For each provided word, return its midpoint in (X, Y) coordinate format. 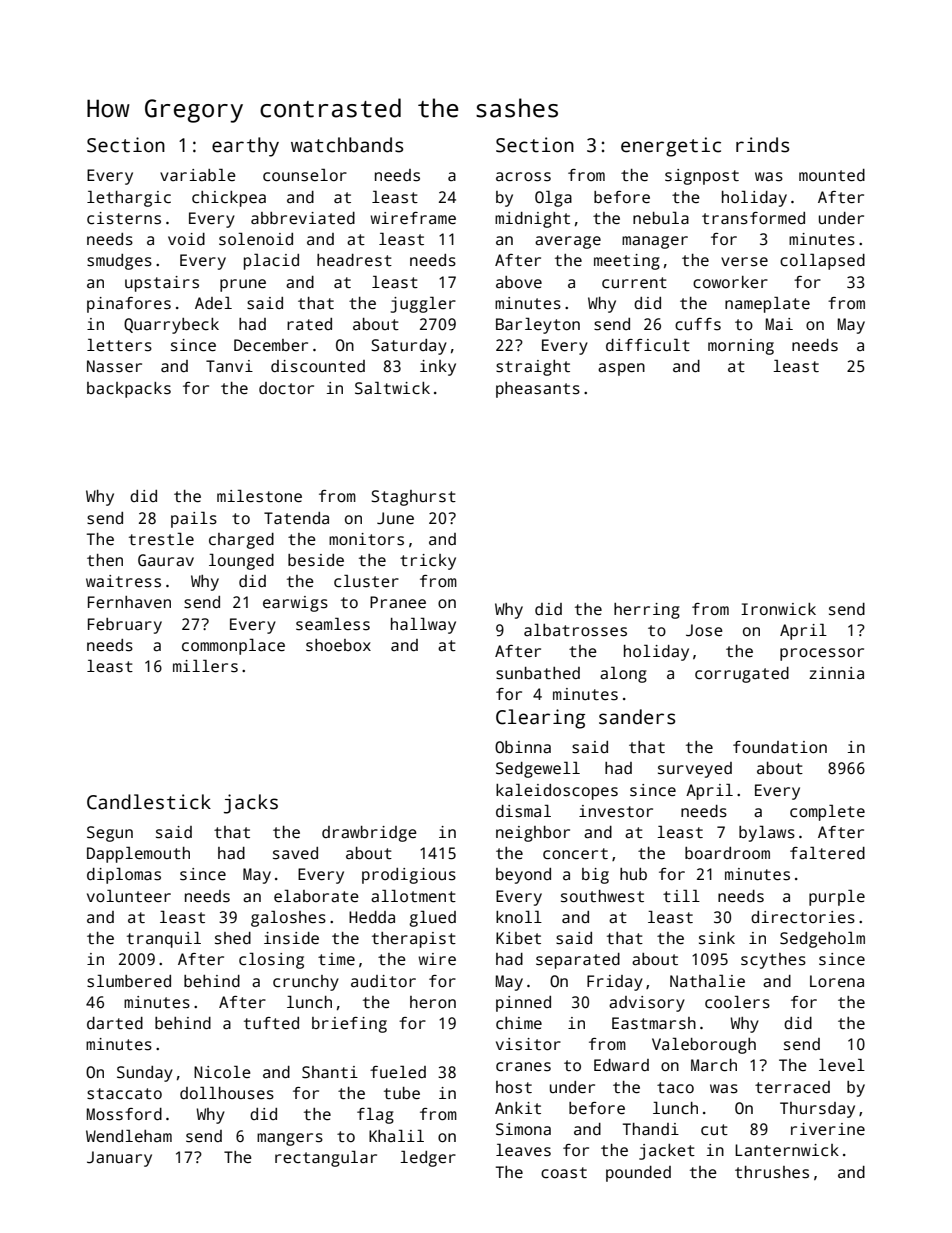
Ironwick (778, 609)
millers (205, 666)
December (271, 345)
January (119, 1159)
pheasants (538, 390)
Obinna (523, 747)
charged (241, 541)
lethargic (129, 198)
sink (717, 938)
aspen (621, 369)
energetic (671, 147)
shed (233, 938)
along (623, 674)
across (523, 177)
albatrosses (575, 630)
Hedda (372, 917)
